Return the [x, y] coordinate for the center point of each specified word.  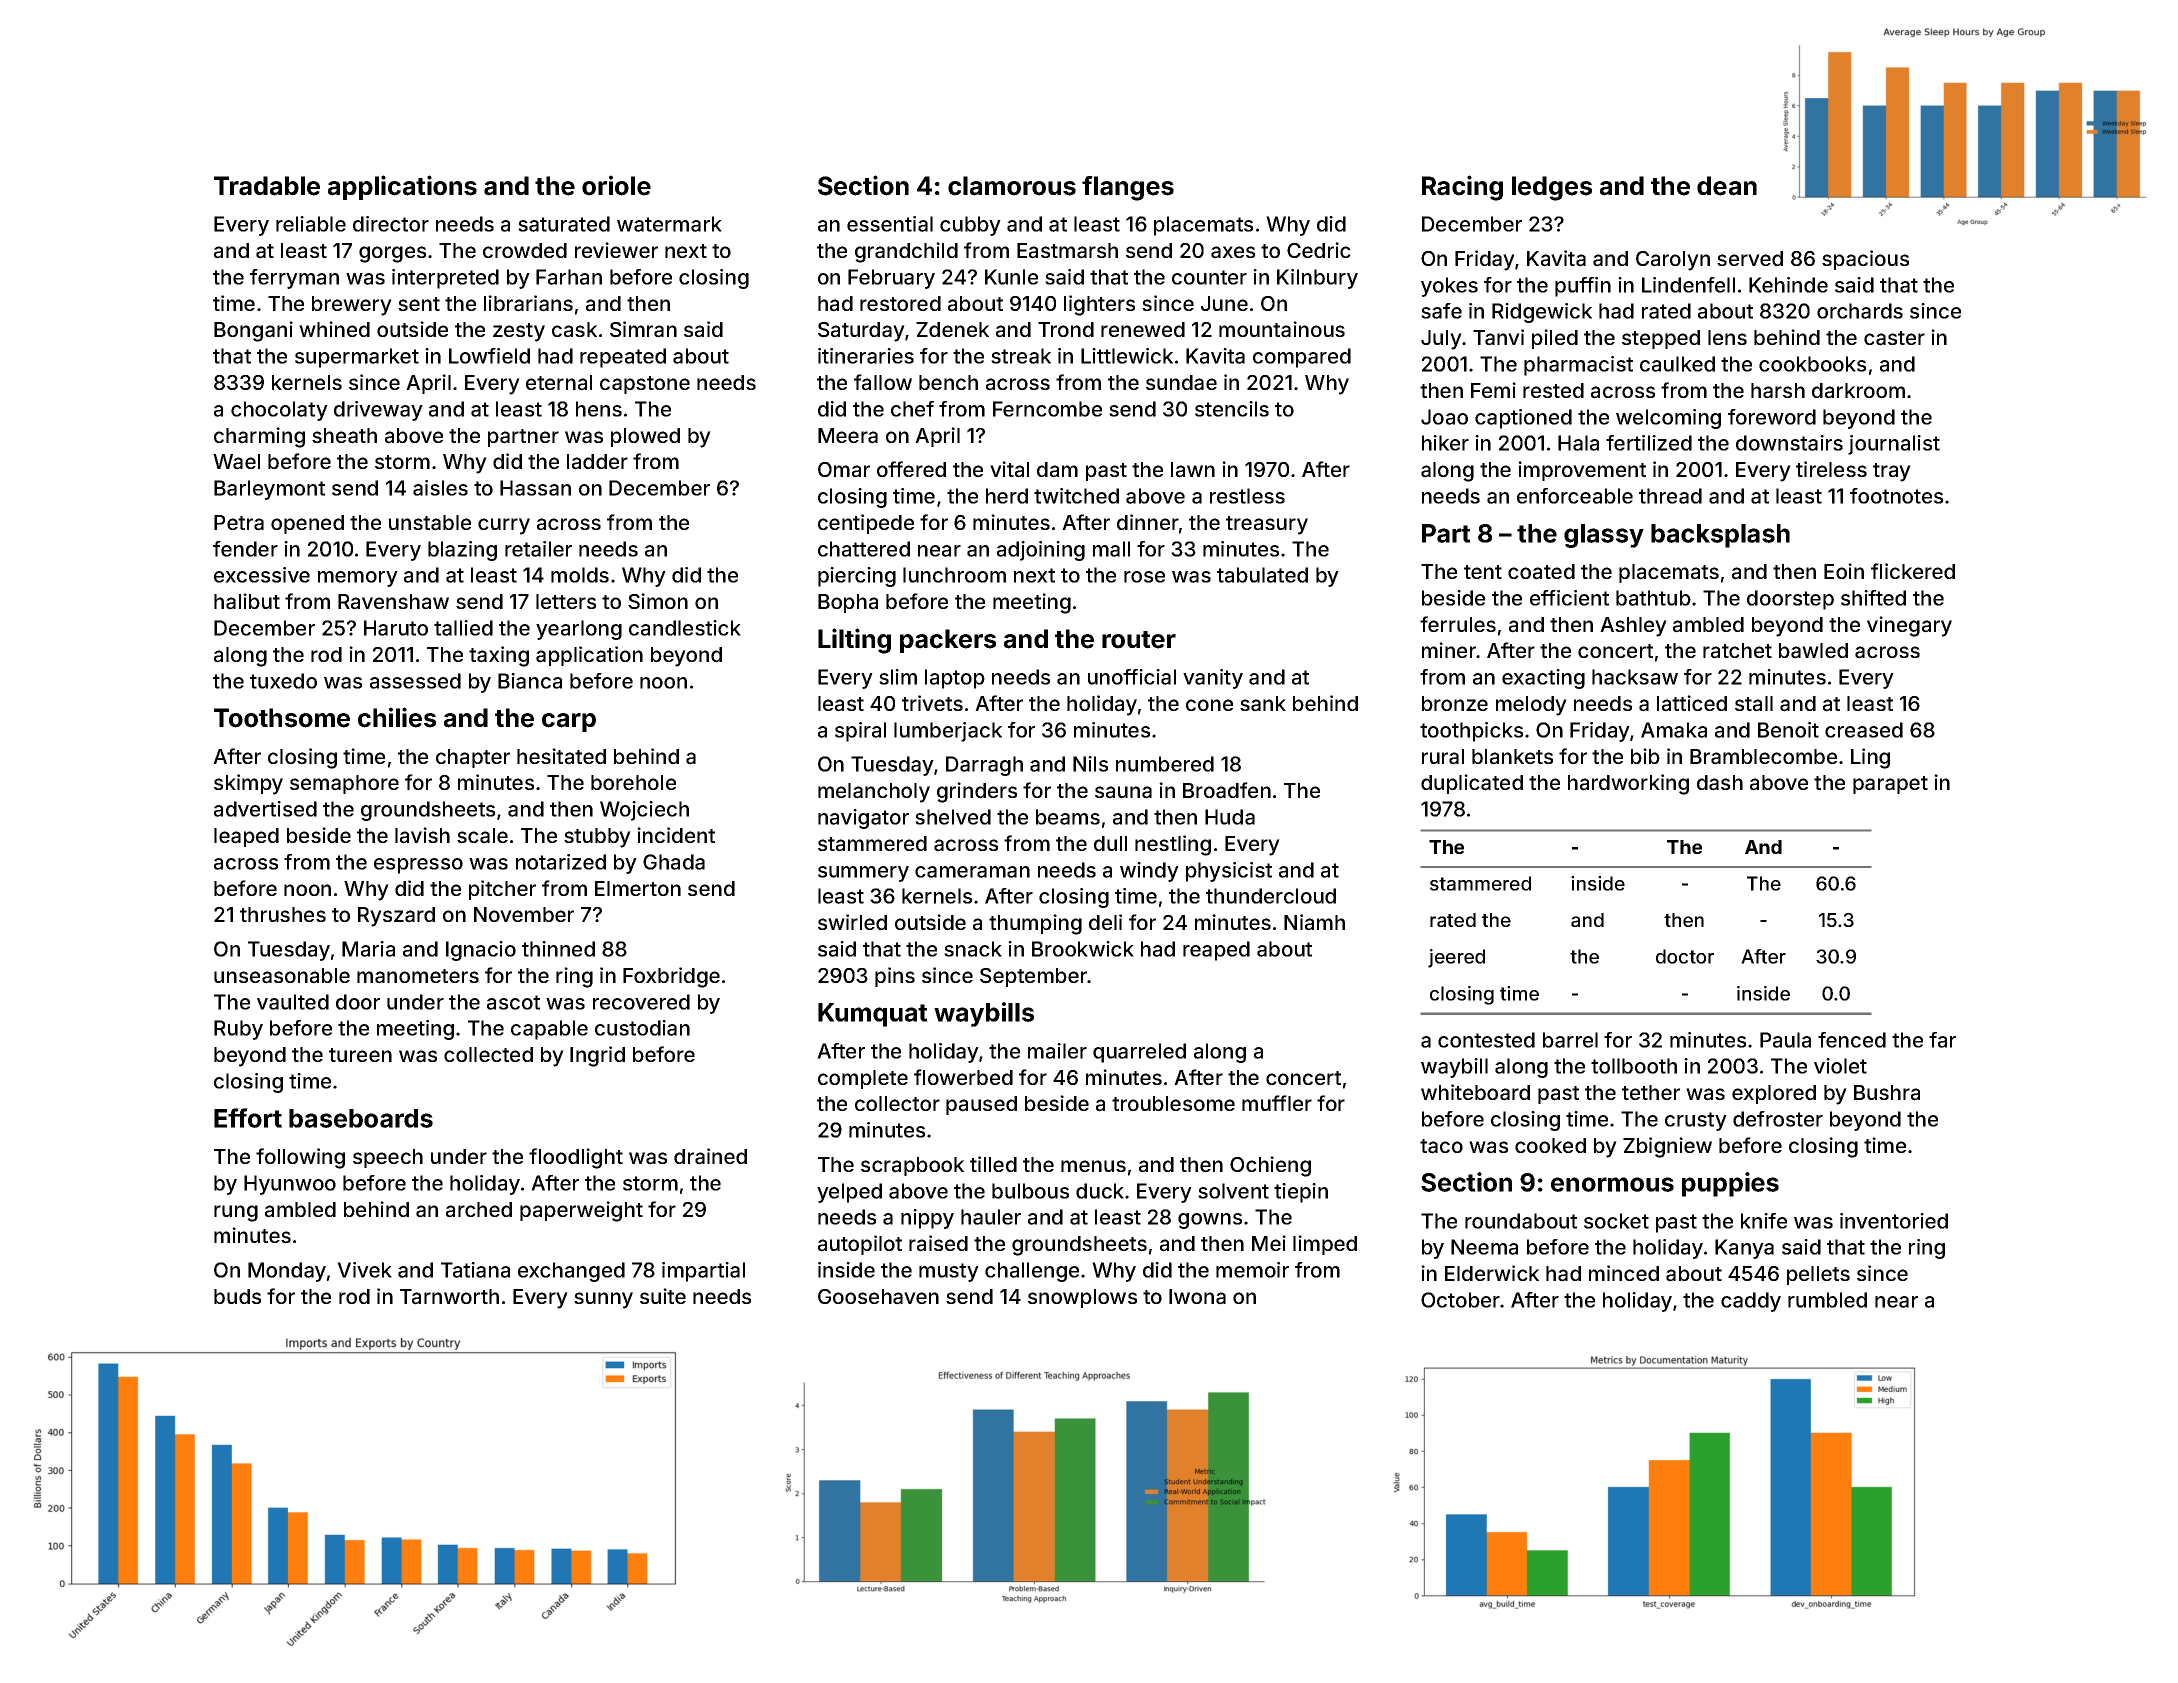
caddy [1751, 1302]
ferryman [294, 279]
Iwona [1197, 1297]
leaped [246, 837]
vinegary [1909, 626]
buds [237, 1296]
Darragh [984, 766]
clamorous [1012, 186]
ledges [1552, 188]
